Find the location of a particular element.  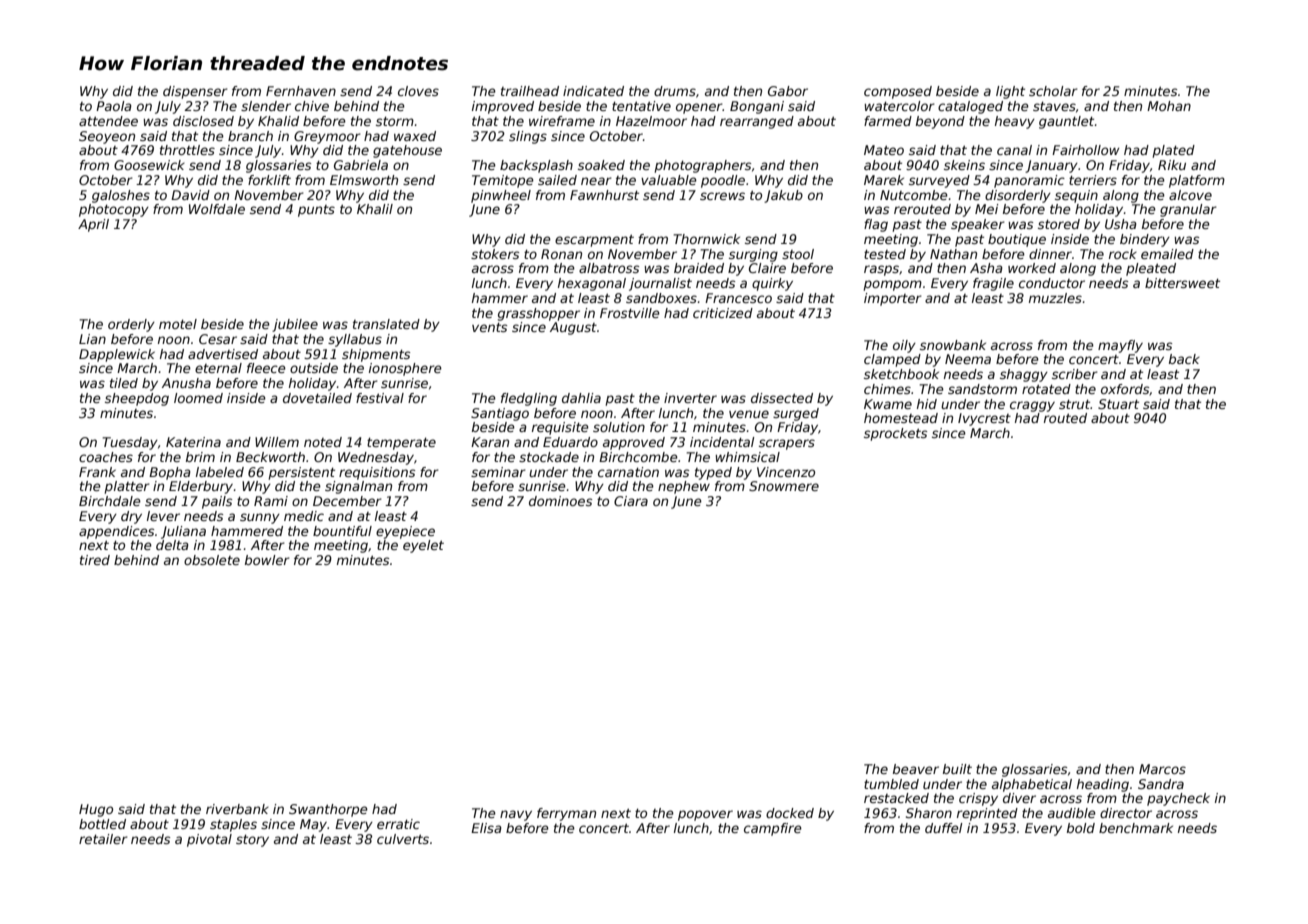

dinner is located at coordinates (1050, 254).
